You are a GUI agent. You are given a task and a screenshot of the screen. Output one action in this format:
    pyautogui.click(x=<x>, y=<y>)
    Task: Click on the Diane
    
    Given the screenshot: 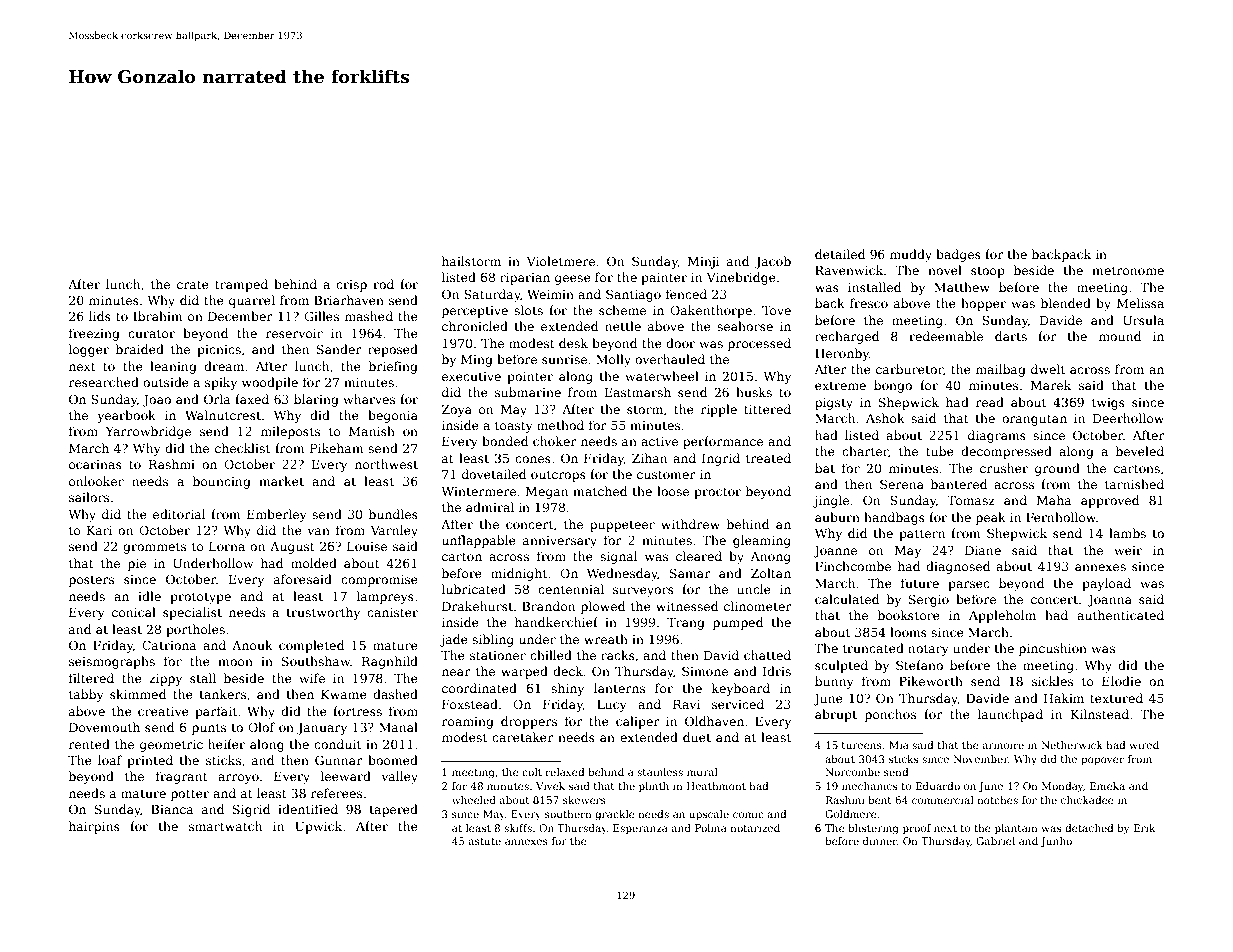 What is the action you would take?
    pyautogui.click(x=983, y=550)
